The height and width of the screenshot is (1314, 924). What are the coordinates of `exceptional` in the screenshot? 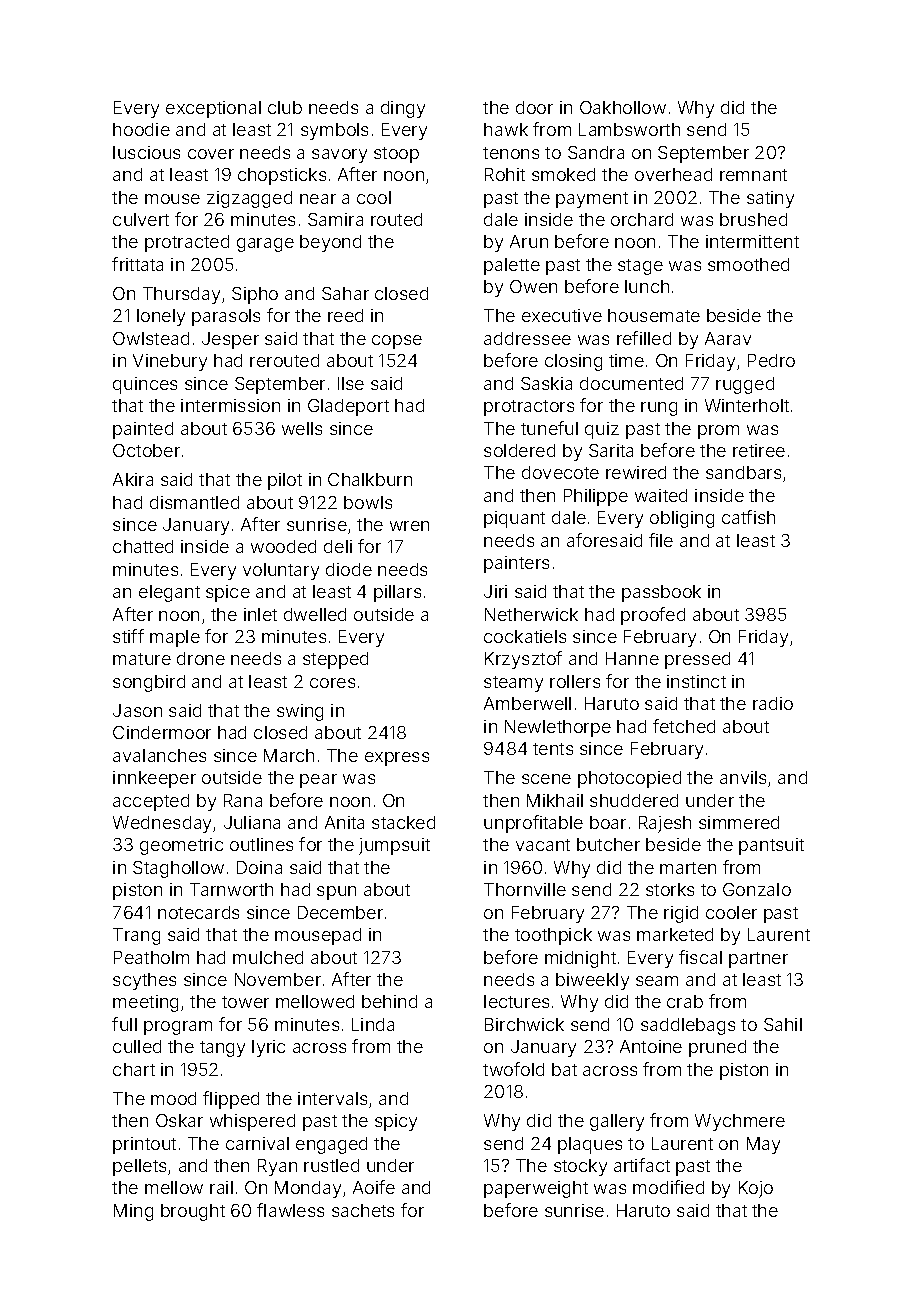 It's located at (213, 109).
